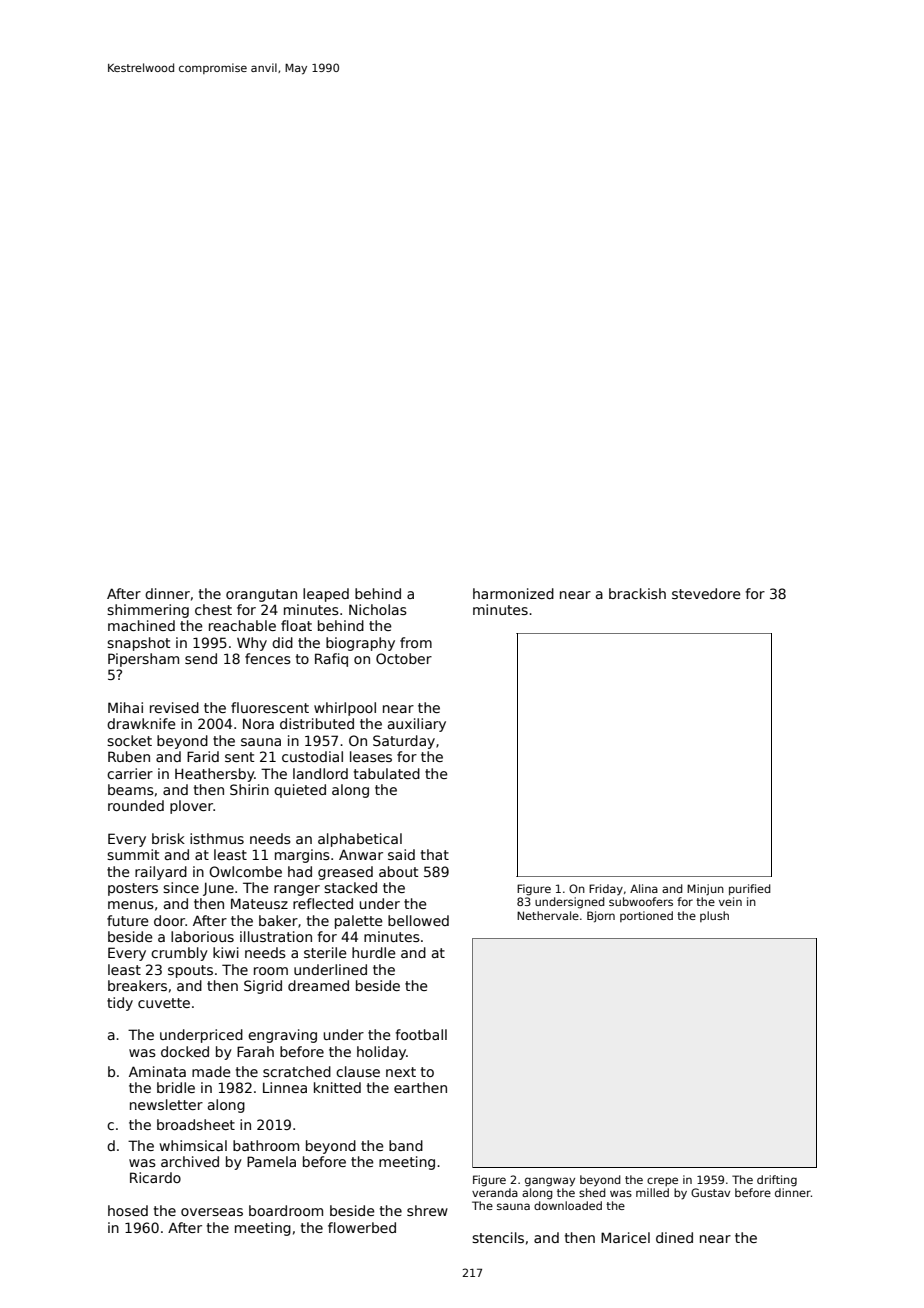 The height and width of the screenshot is (1308, 924). What do you see at coordinates (637, 593) in the screenshot?
I see `brackish` at bounding box center [637, 593].
